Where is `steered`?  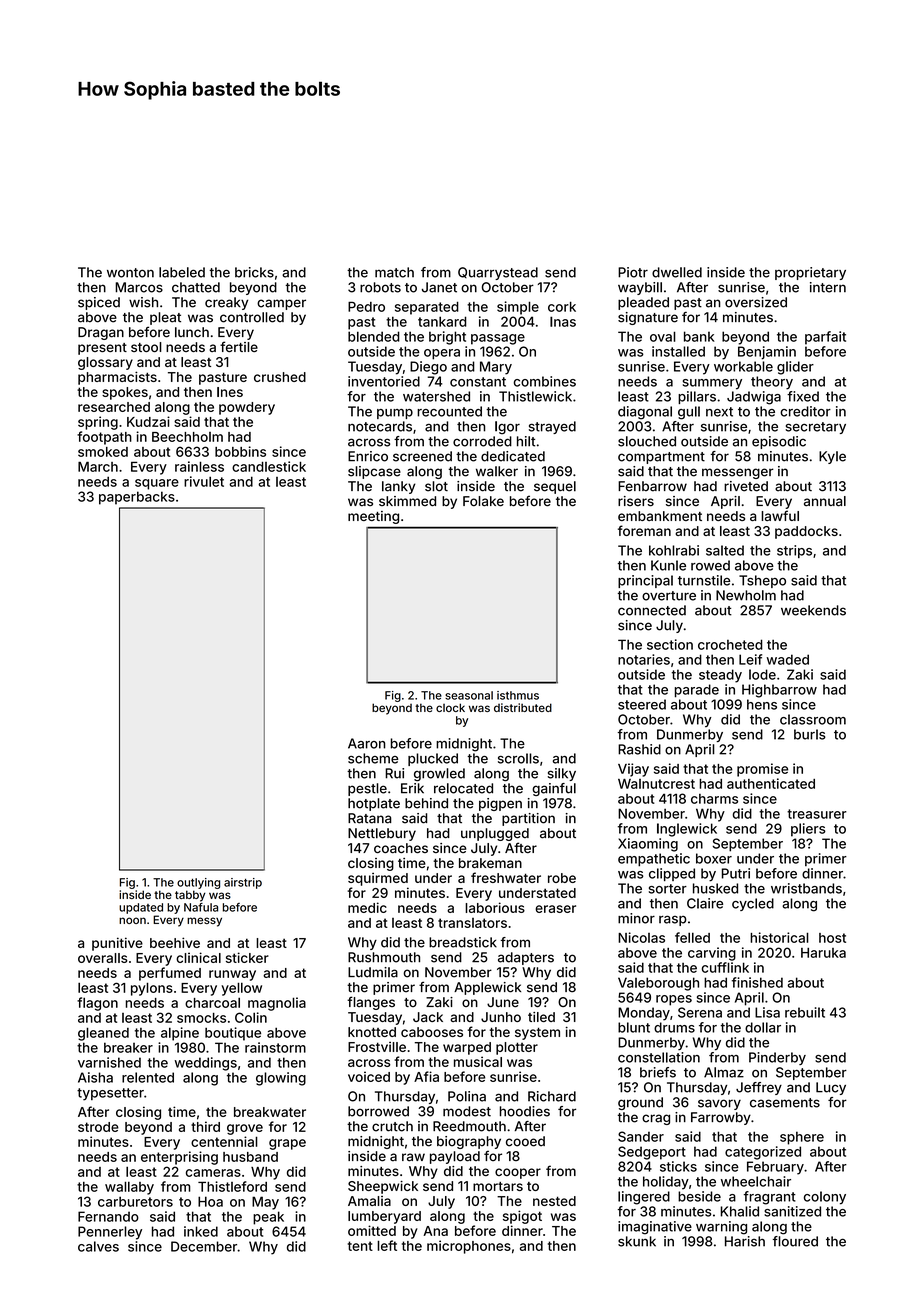
steered is located at coordinates (642, 704).
